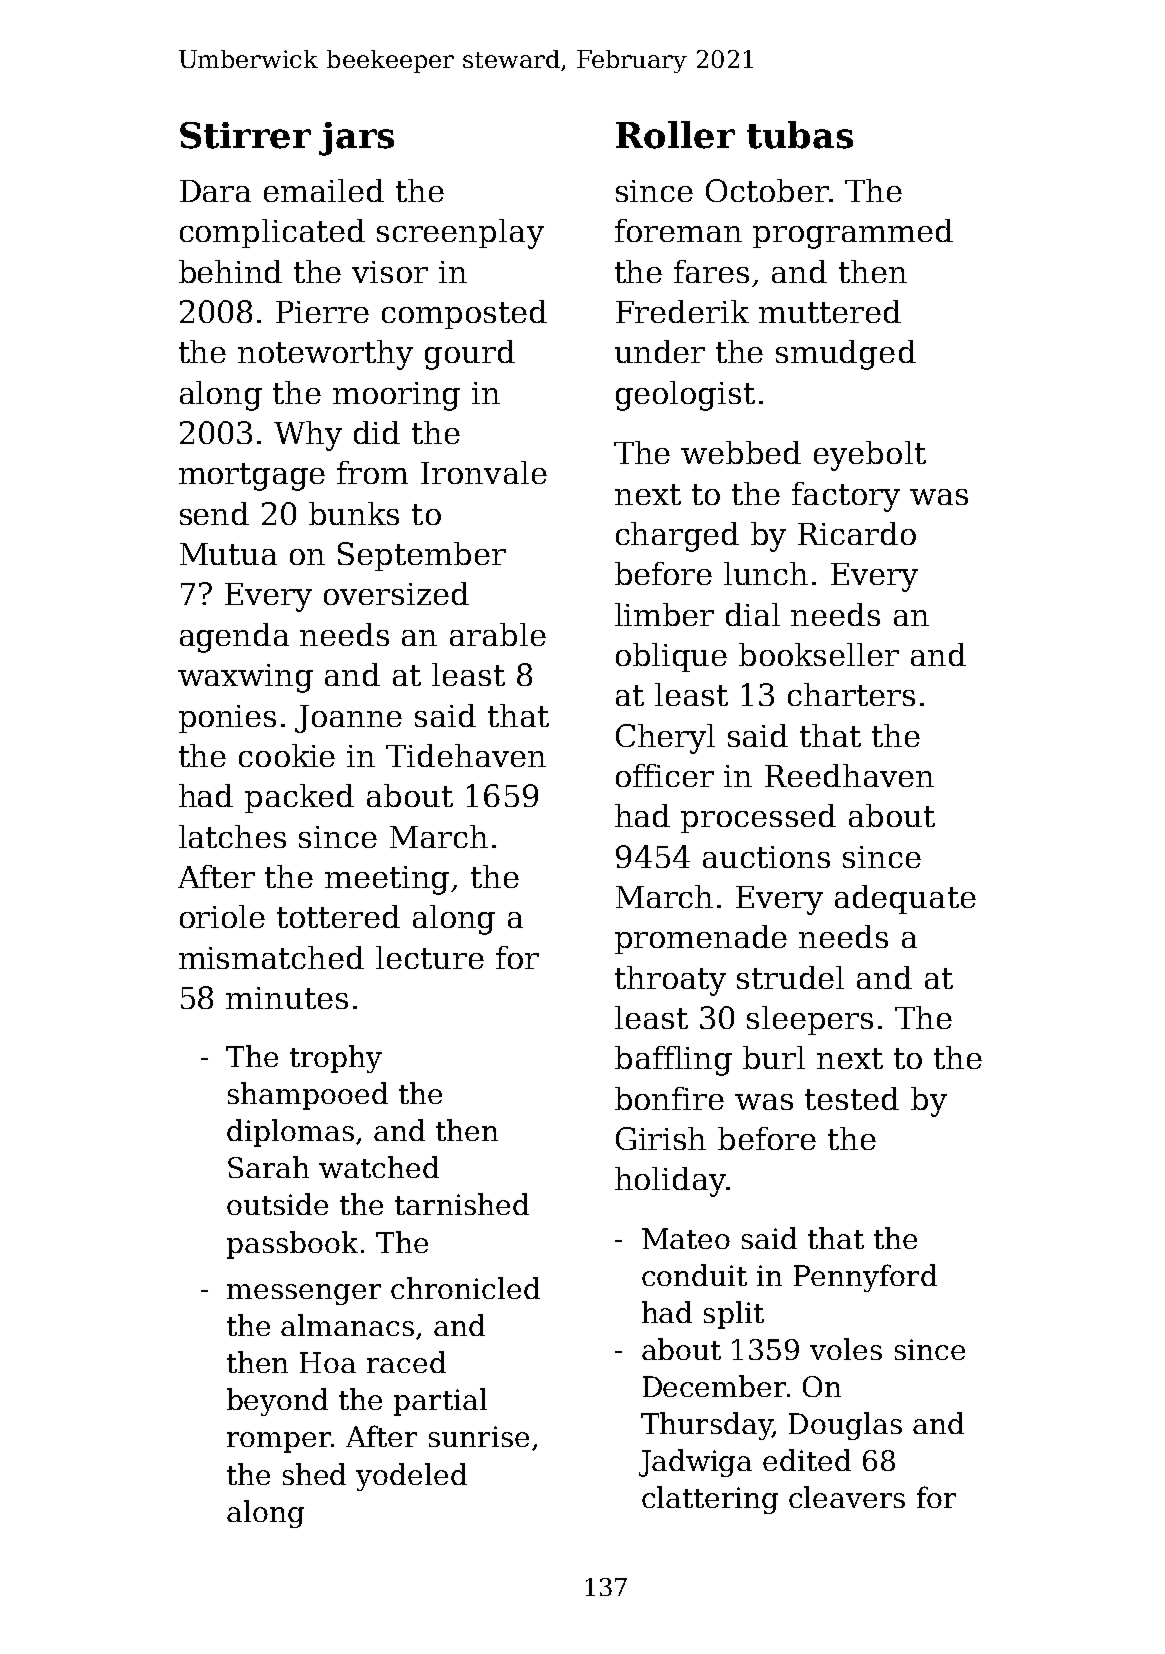 The width and height of the page is (1165, 1654). I want to click on adequate, so click(905, 899).
